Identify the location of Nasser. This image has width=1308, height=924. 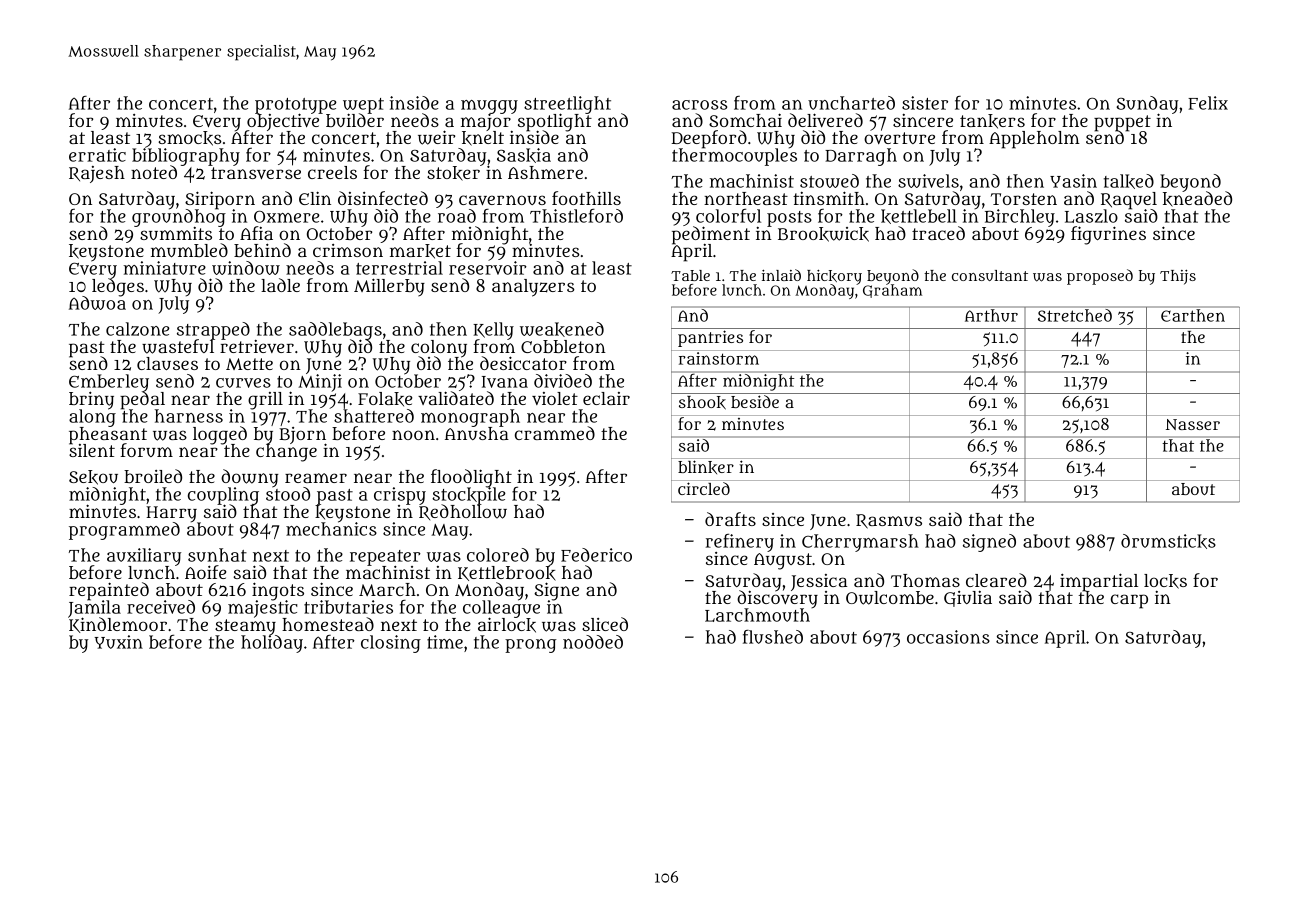
(1193, 424).
